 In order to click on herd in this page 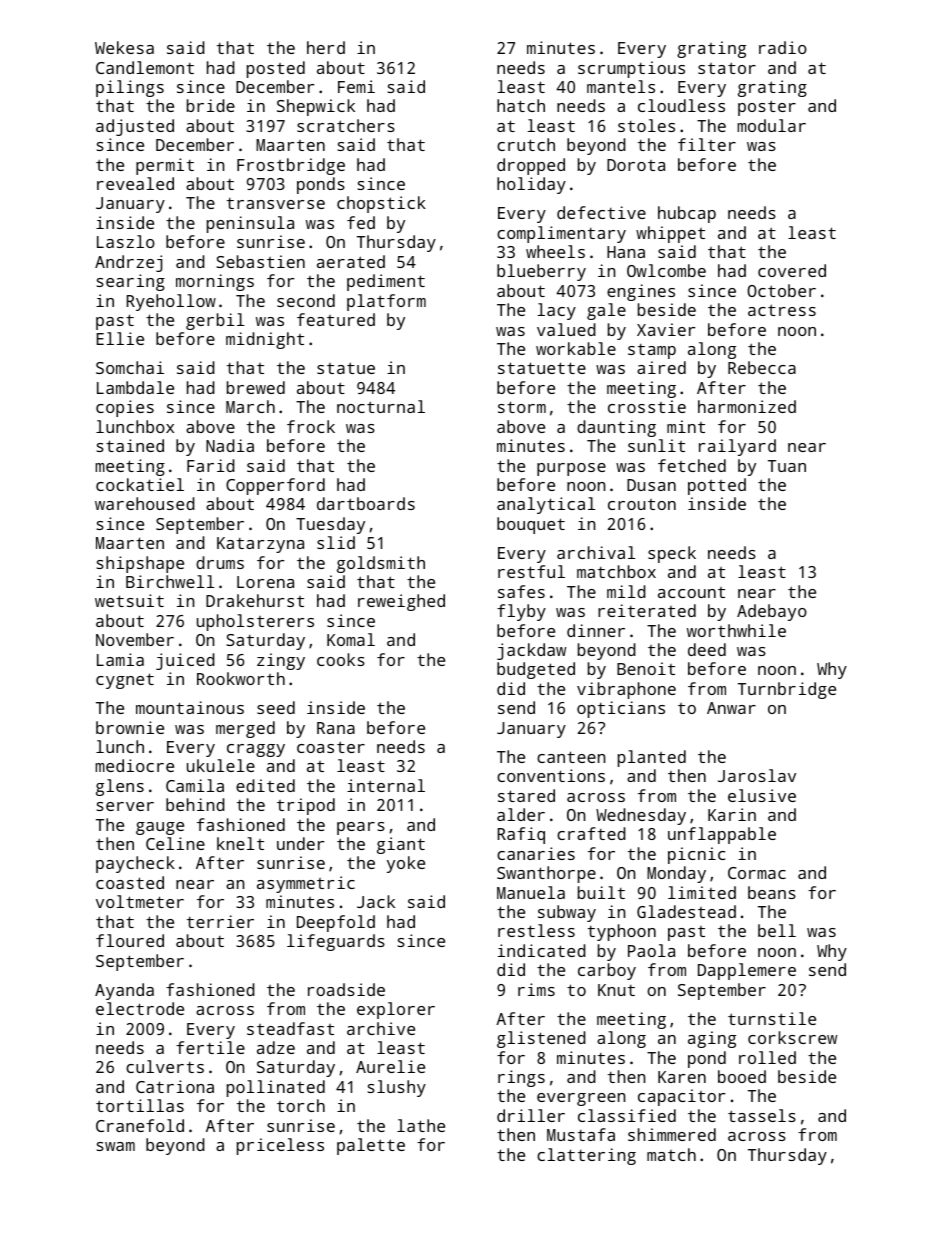, I will do `click(326, 47)`.
